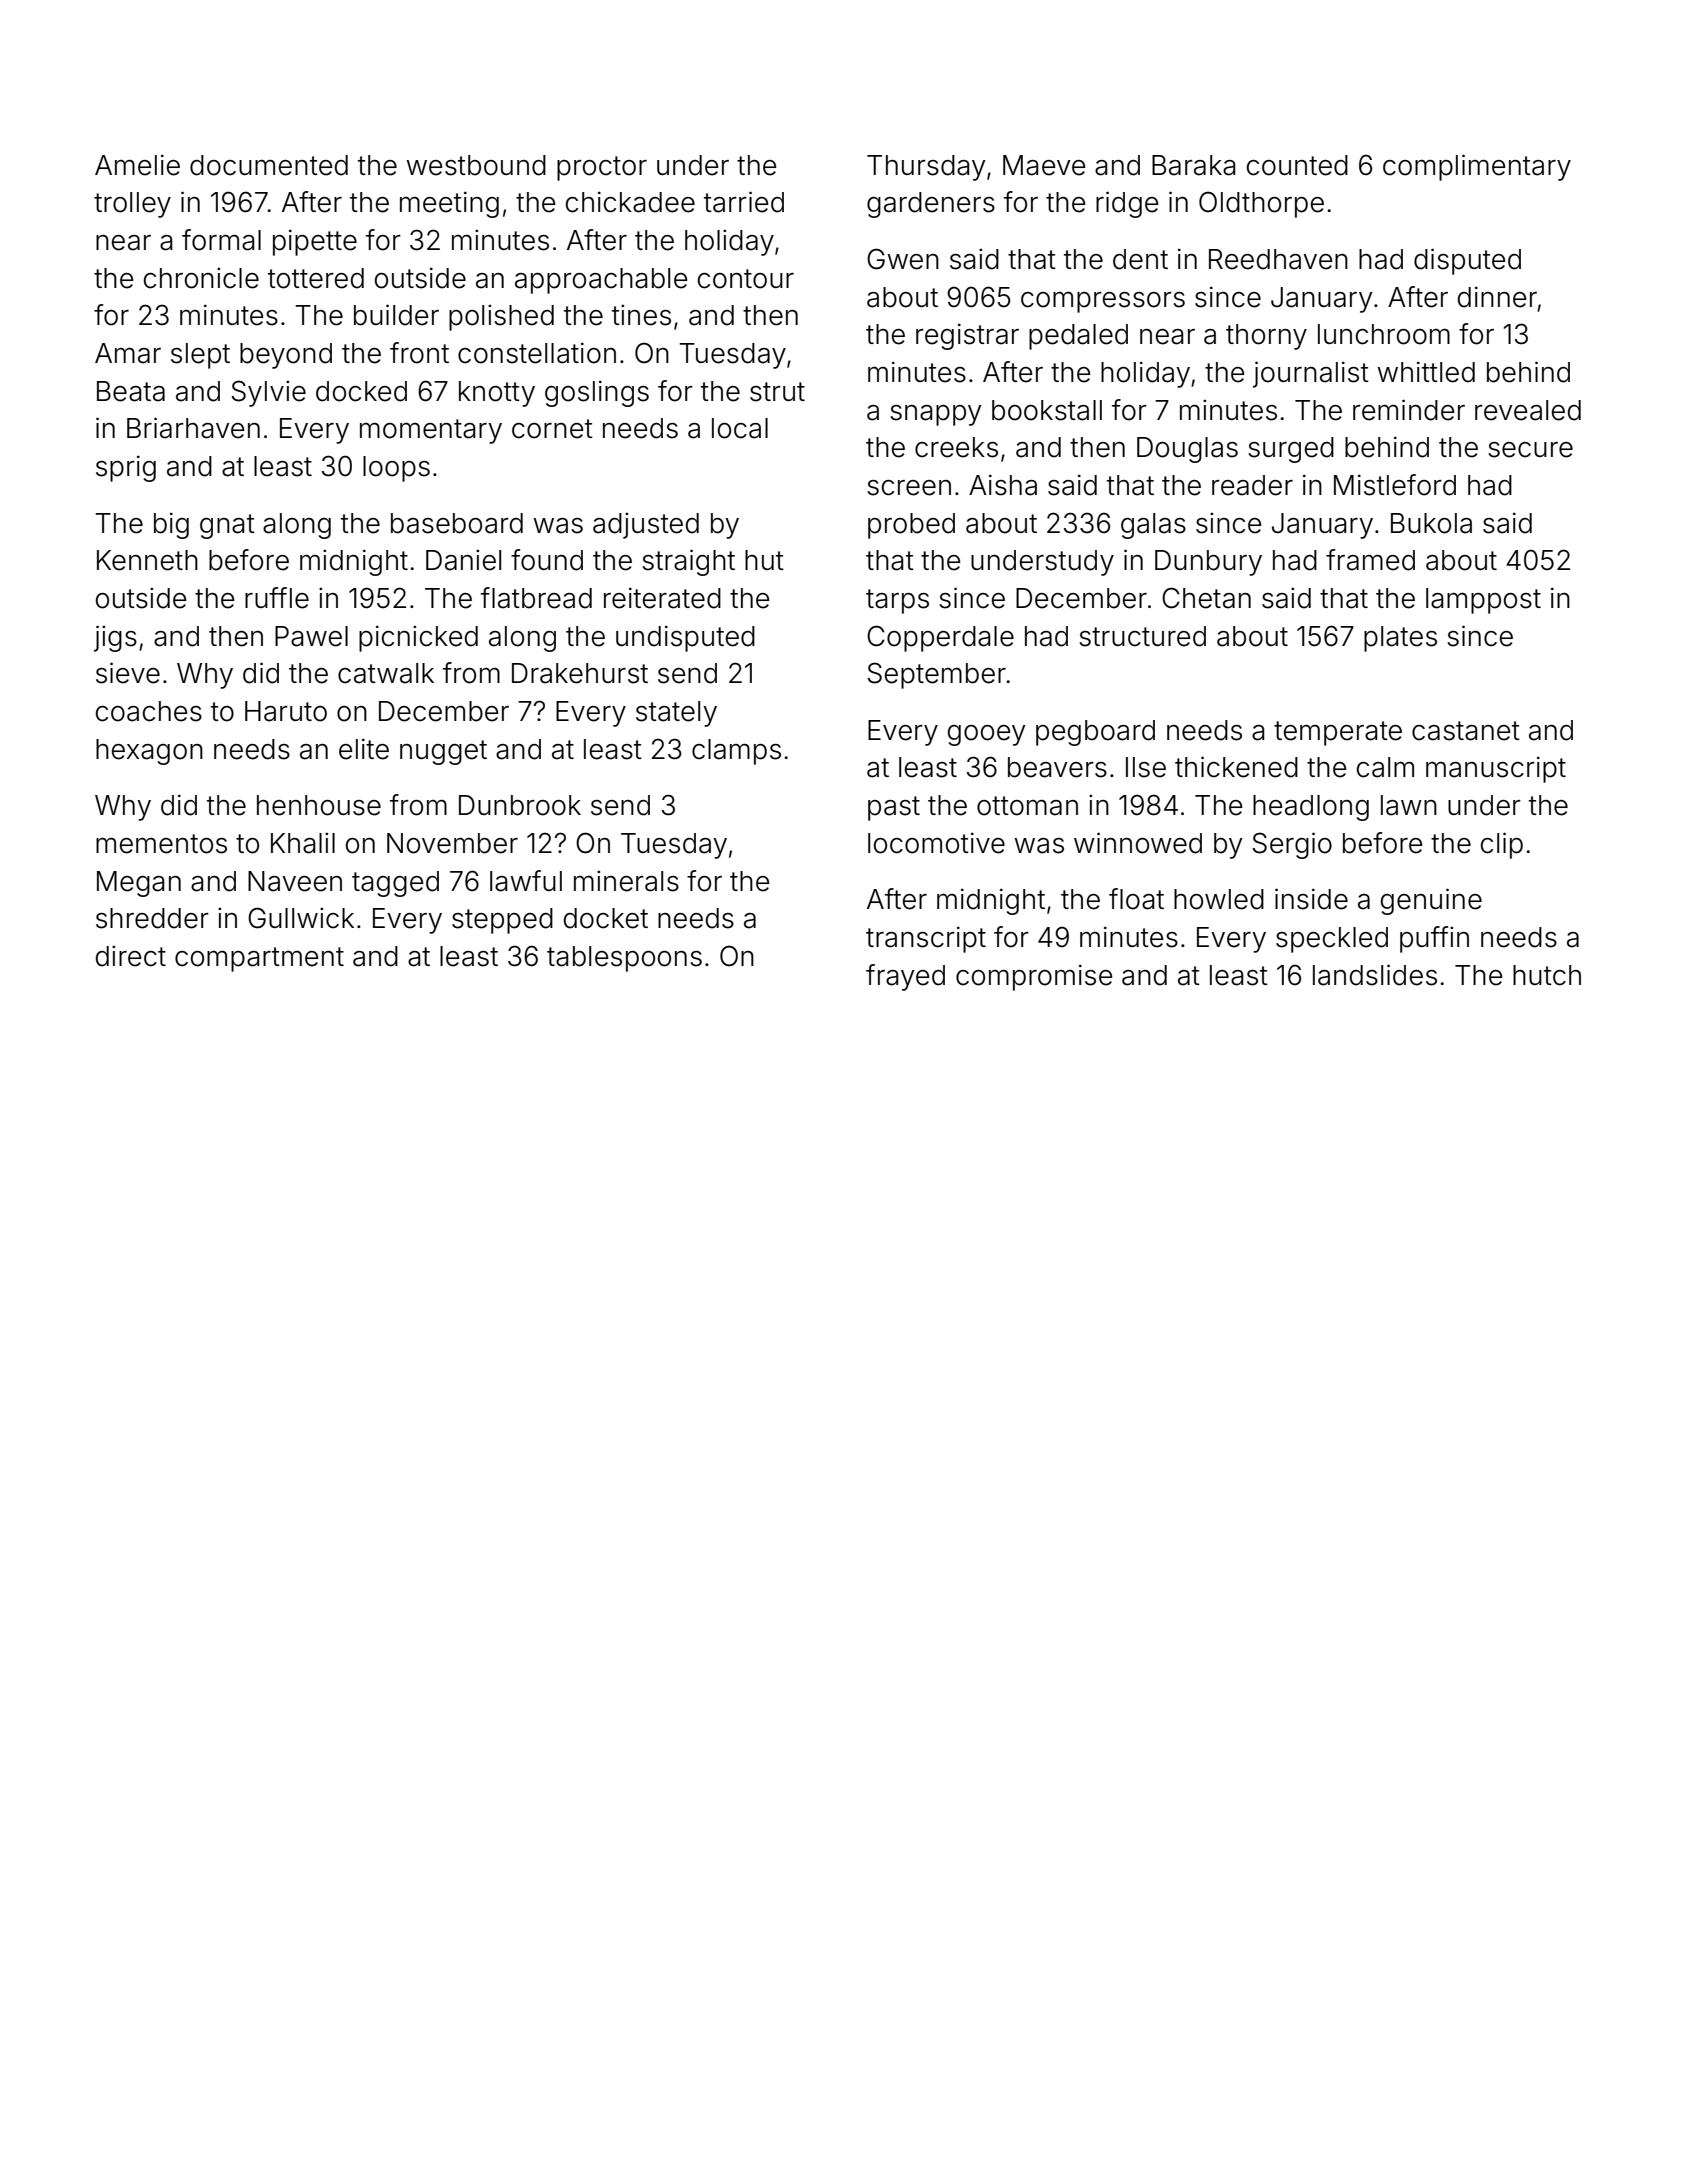 This screenshot has height=2178, width=1683. Describe the element at coordinates (1477, 167) in the screenshot. I see `complimentary` at that location.
